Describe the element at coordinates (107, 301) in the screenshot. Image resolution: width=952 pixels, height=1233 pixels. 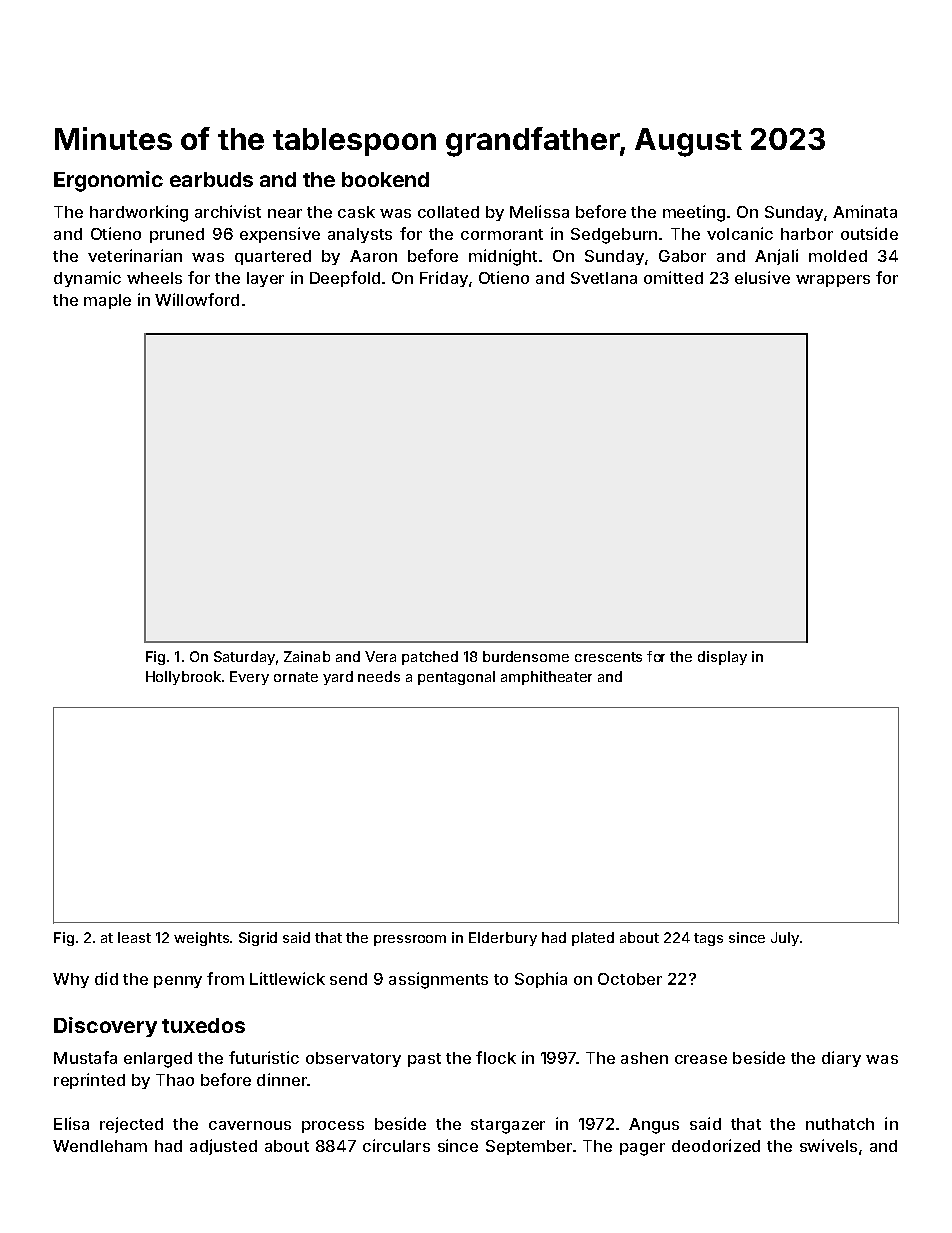
I see `maple` at that location.
